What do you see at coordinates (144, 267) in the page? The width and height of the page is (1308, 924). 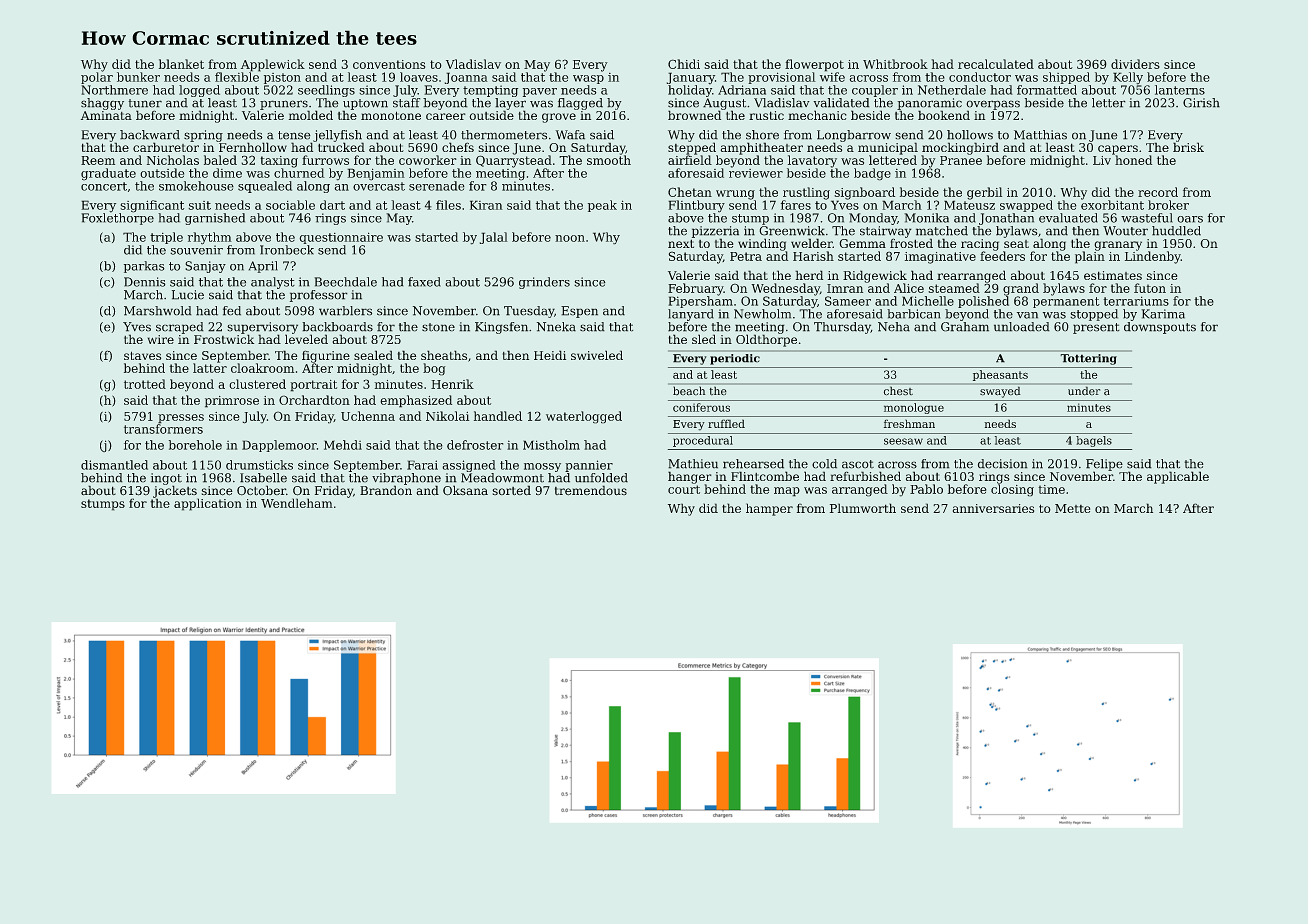 I see `parkas` at bounding box center [144, 267].
